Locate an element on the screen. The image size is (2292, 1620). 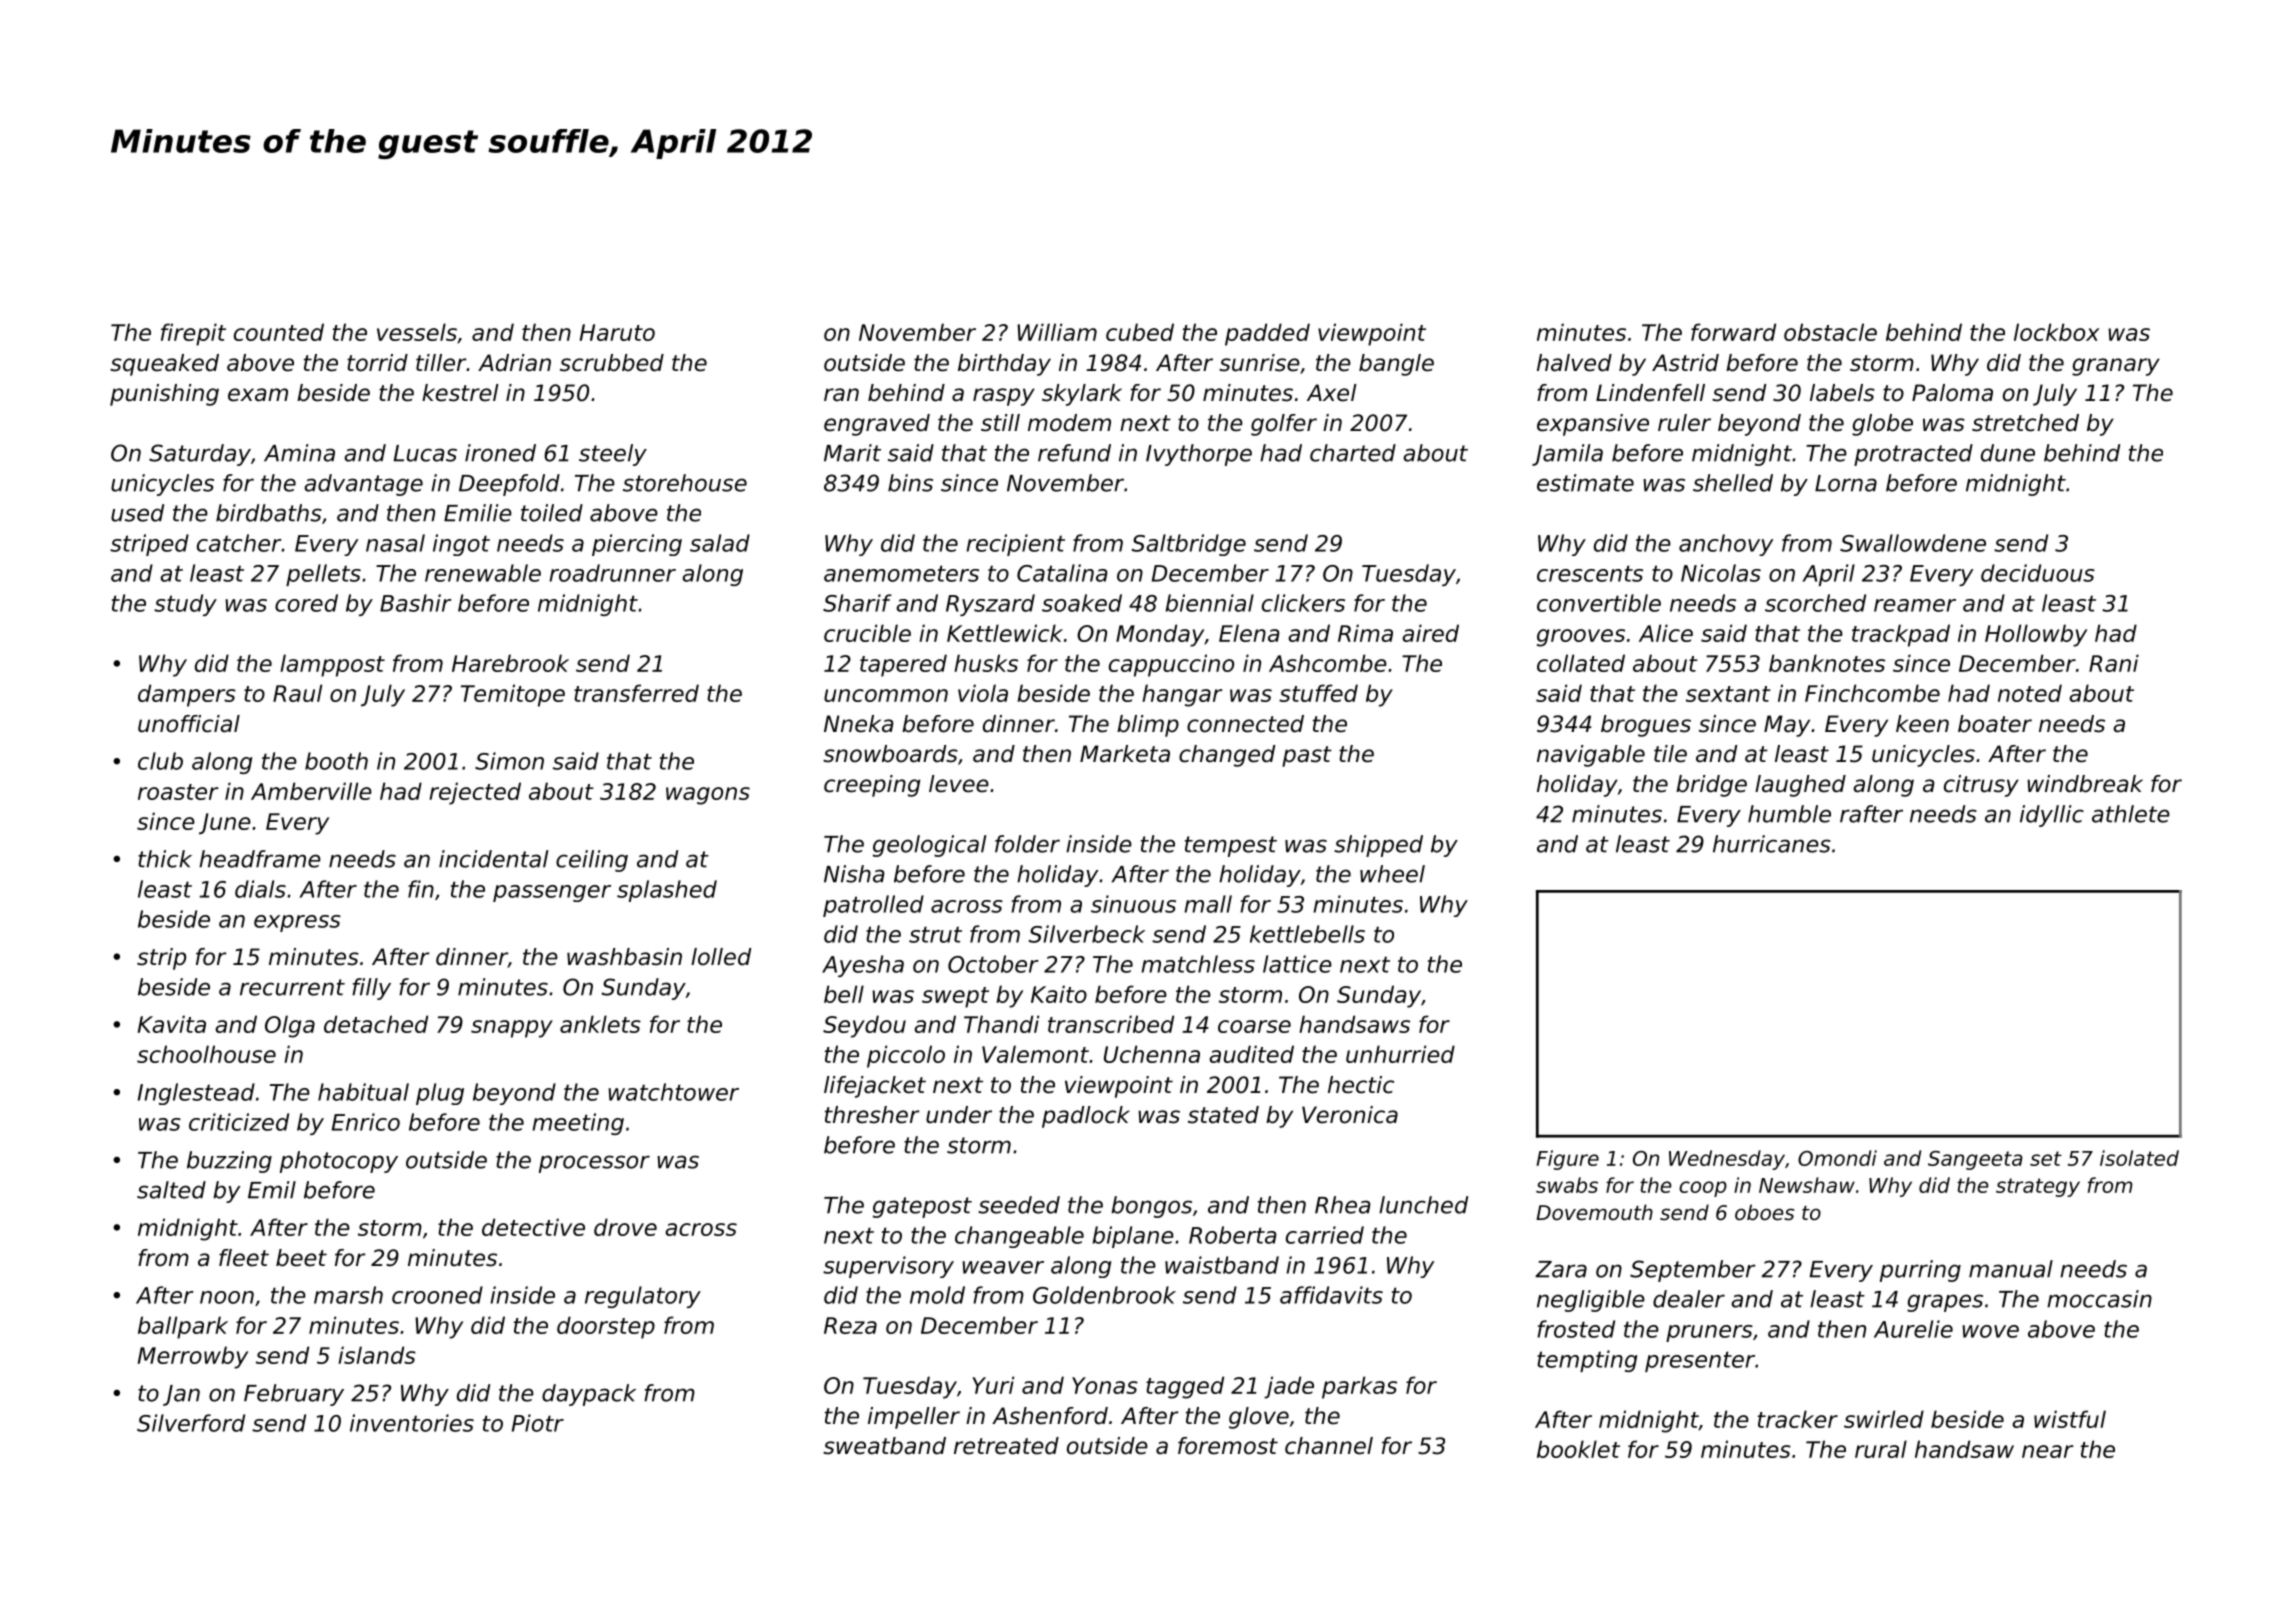
transferred is located at coordinates (636, 693).
